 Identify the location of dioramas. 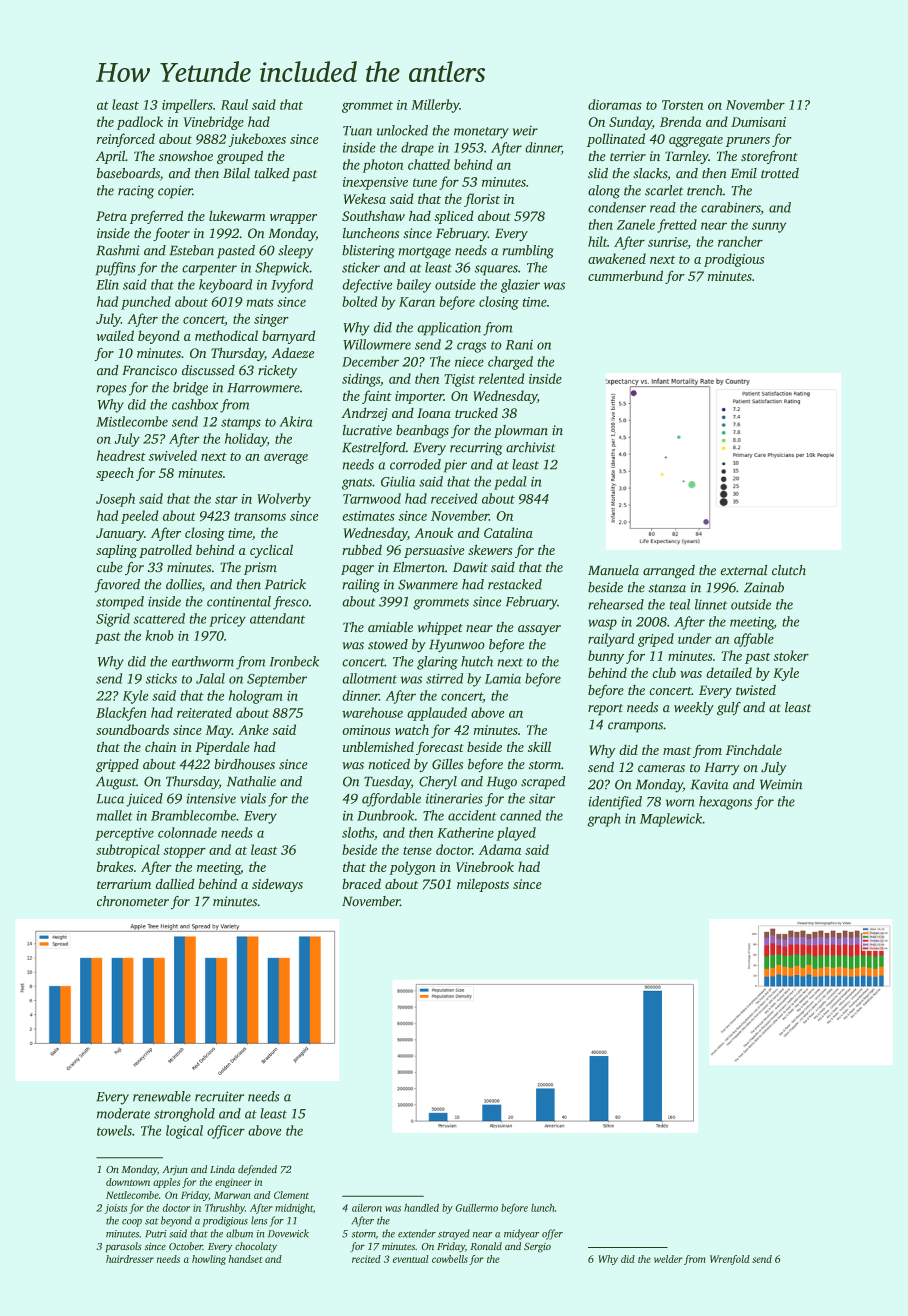
(615, 104).
